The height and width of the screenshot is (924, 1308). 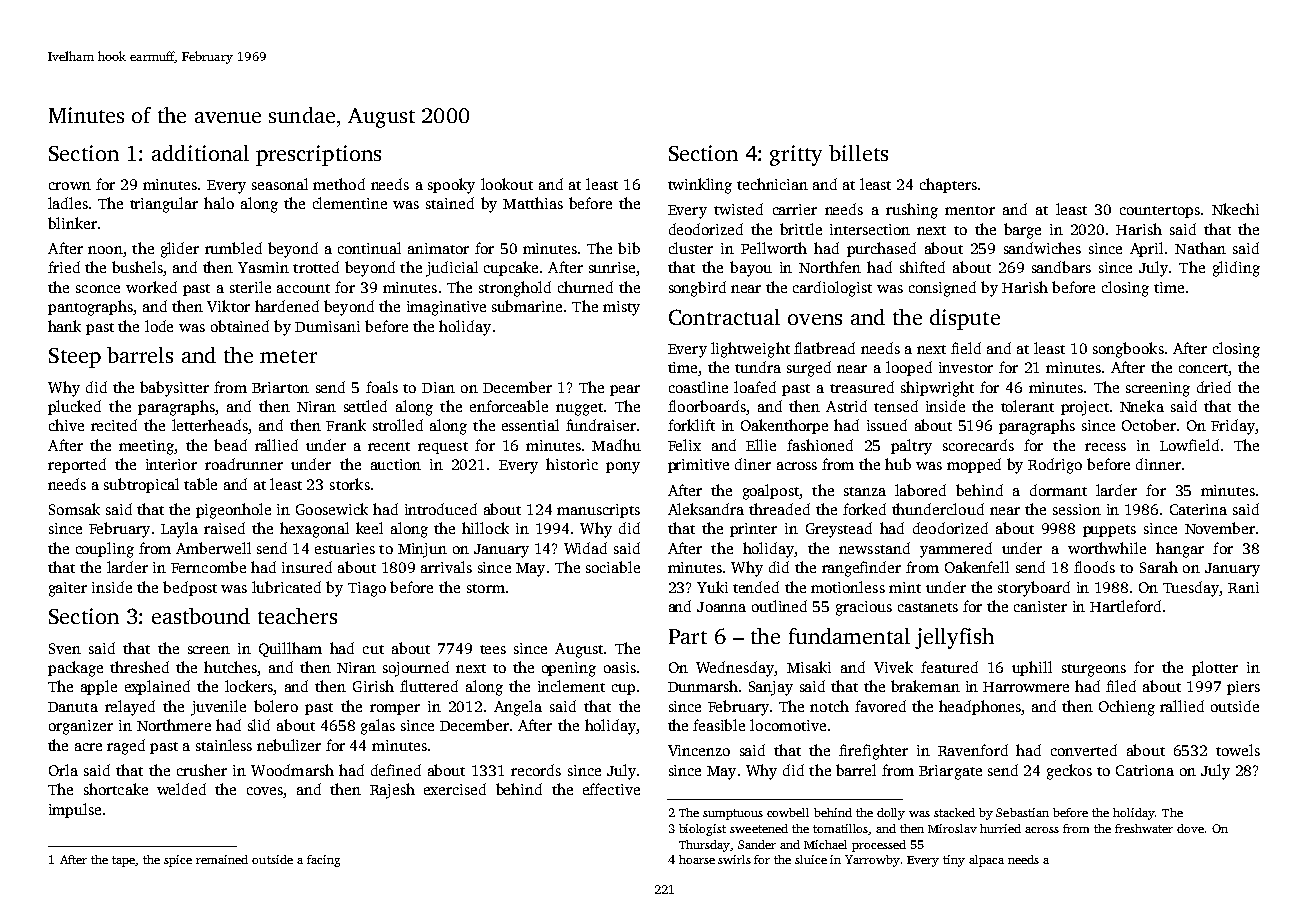 What do you see at coordinates (178, 861) in the screenshot?
I see `spice` at bounding box center [178, 861].
